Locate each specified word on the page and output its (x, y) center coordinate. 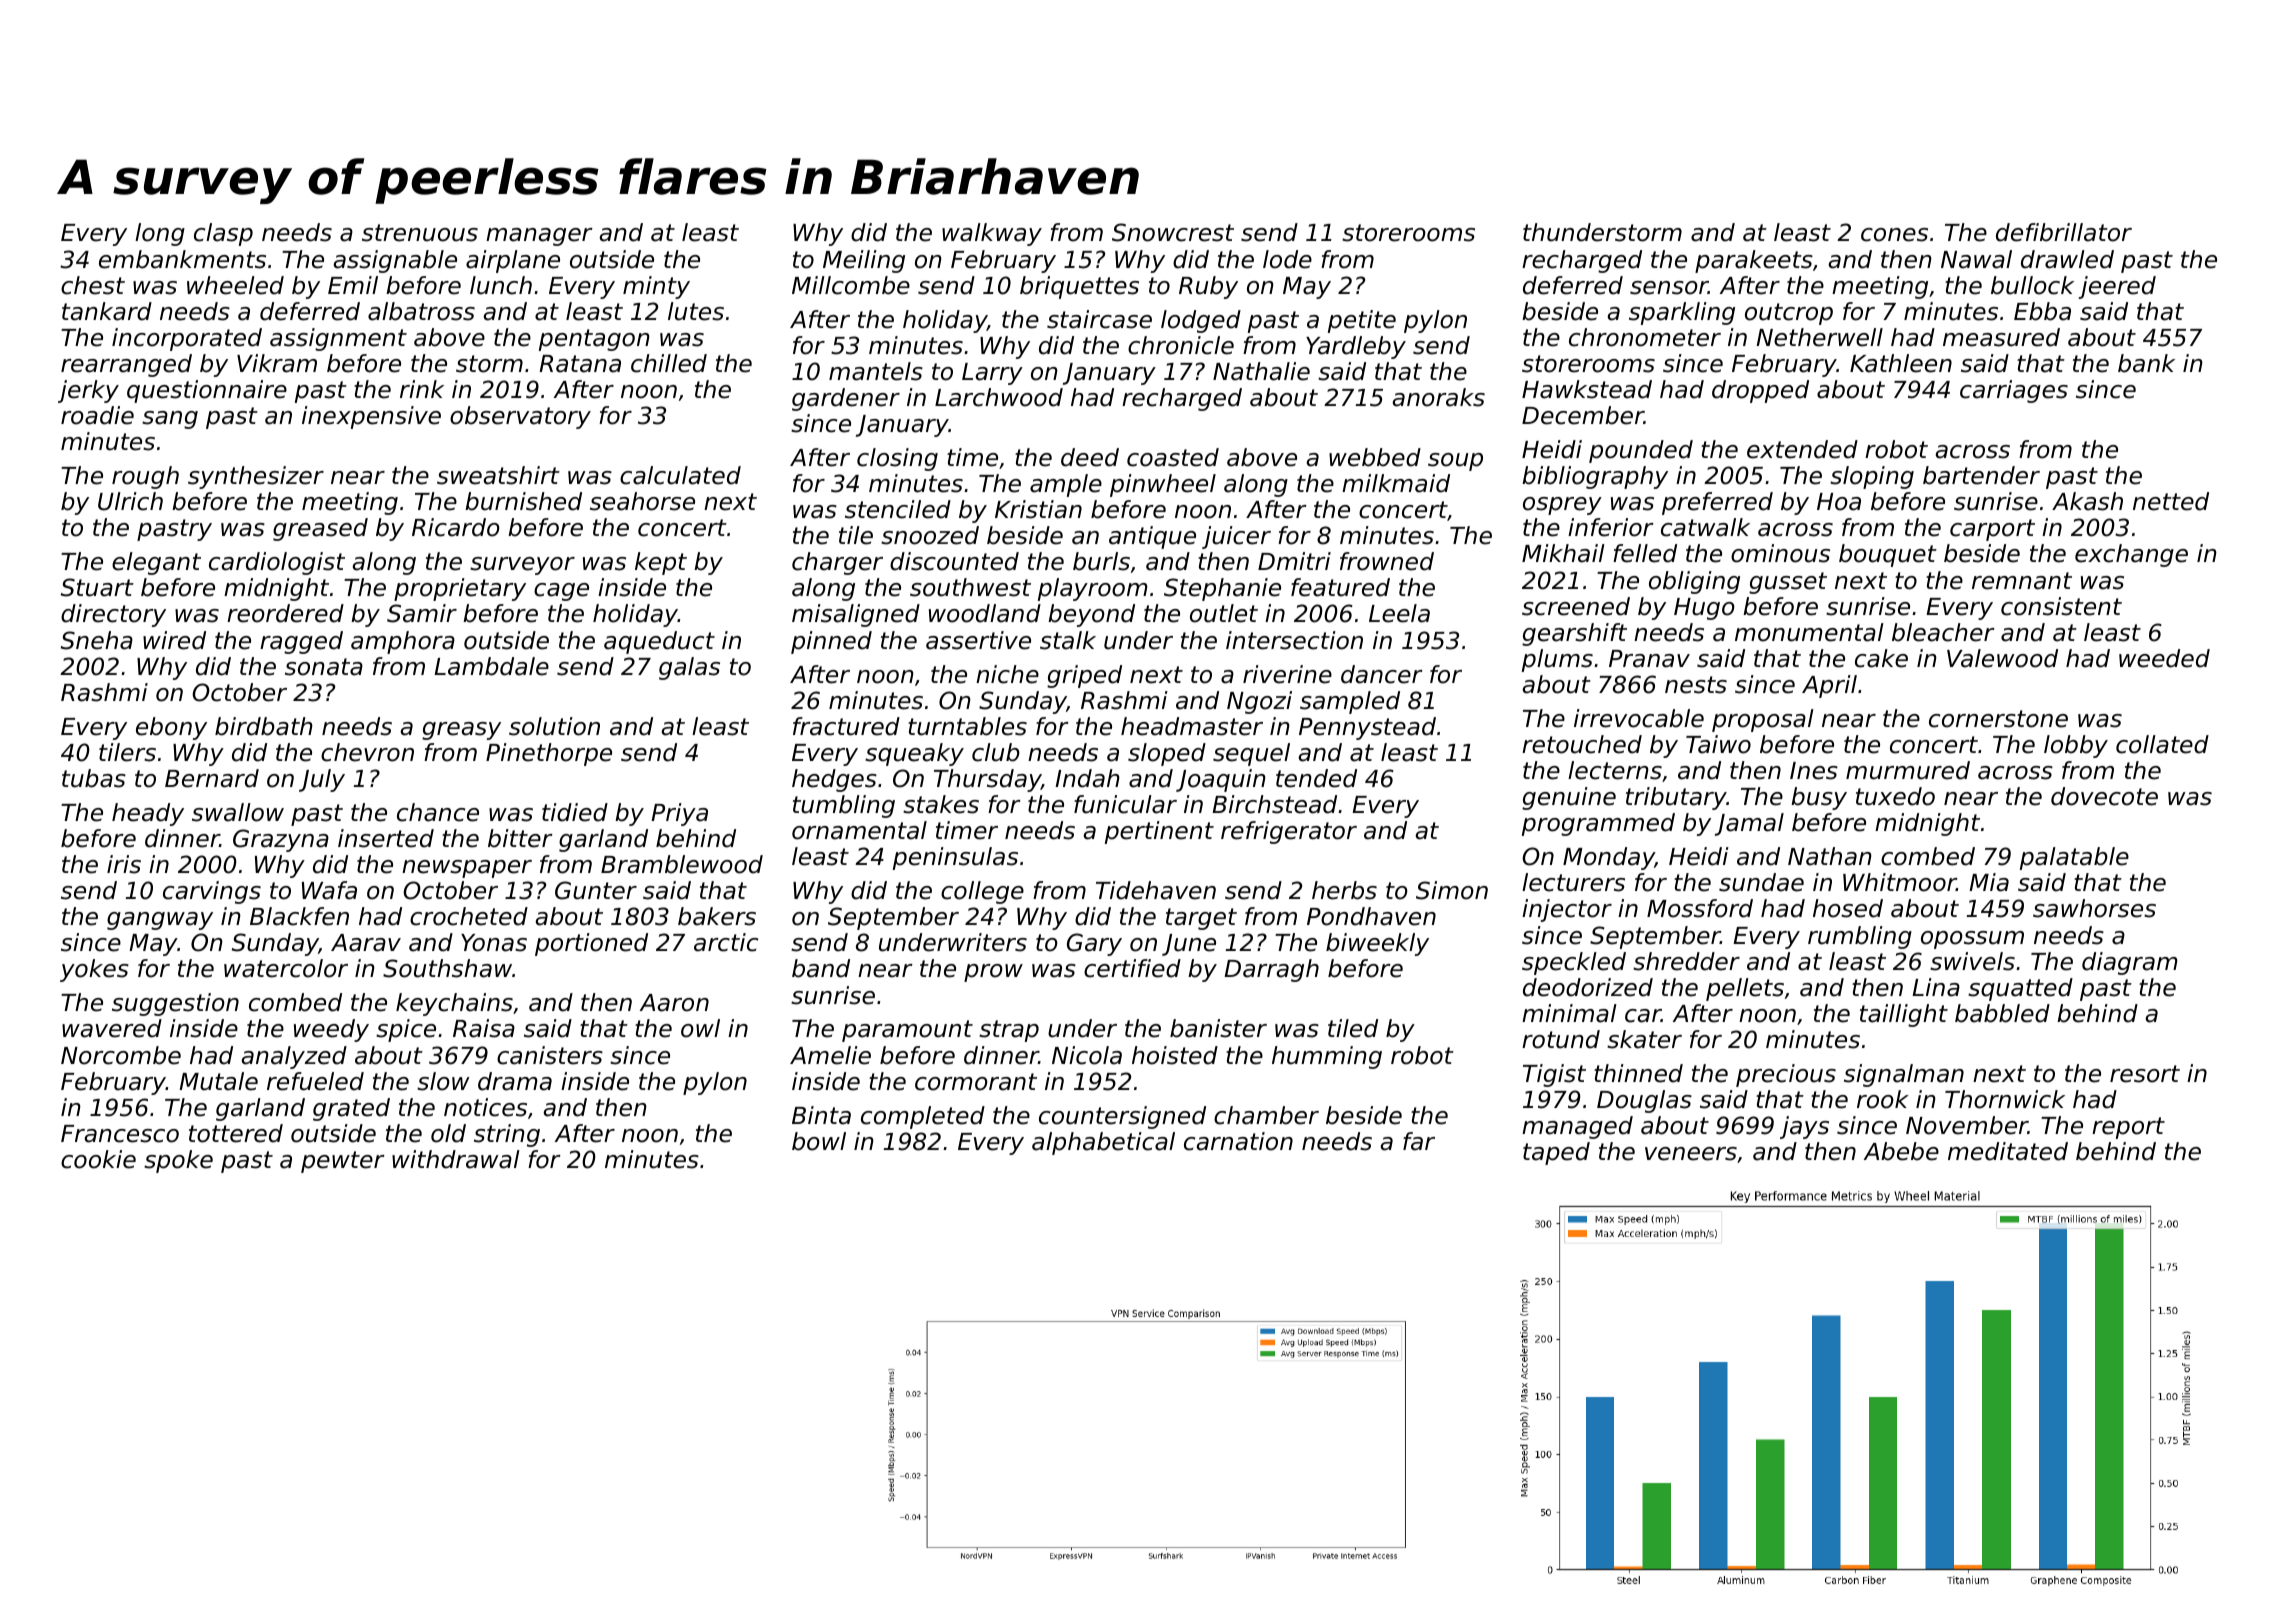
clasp (223, 234)
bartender (1981, 475)
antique (1152, 537)
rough (145, 477)
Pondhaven (1371, 916)
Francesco (120, 1134)
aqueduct (659, 642)
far (1419, 1141)
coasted (1173, 457)
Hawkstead (1587, 389)
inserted (386, 838)
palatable (2074, 858)
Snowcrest (1173, 232)
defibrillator (2064, 232)
